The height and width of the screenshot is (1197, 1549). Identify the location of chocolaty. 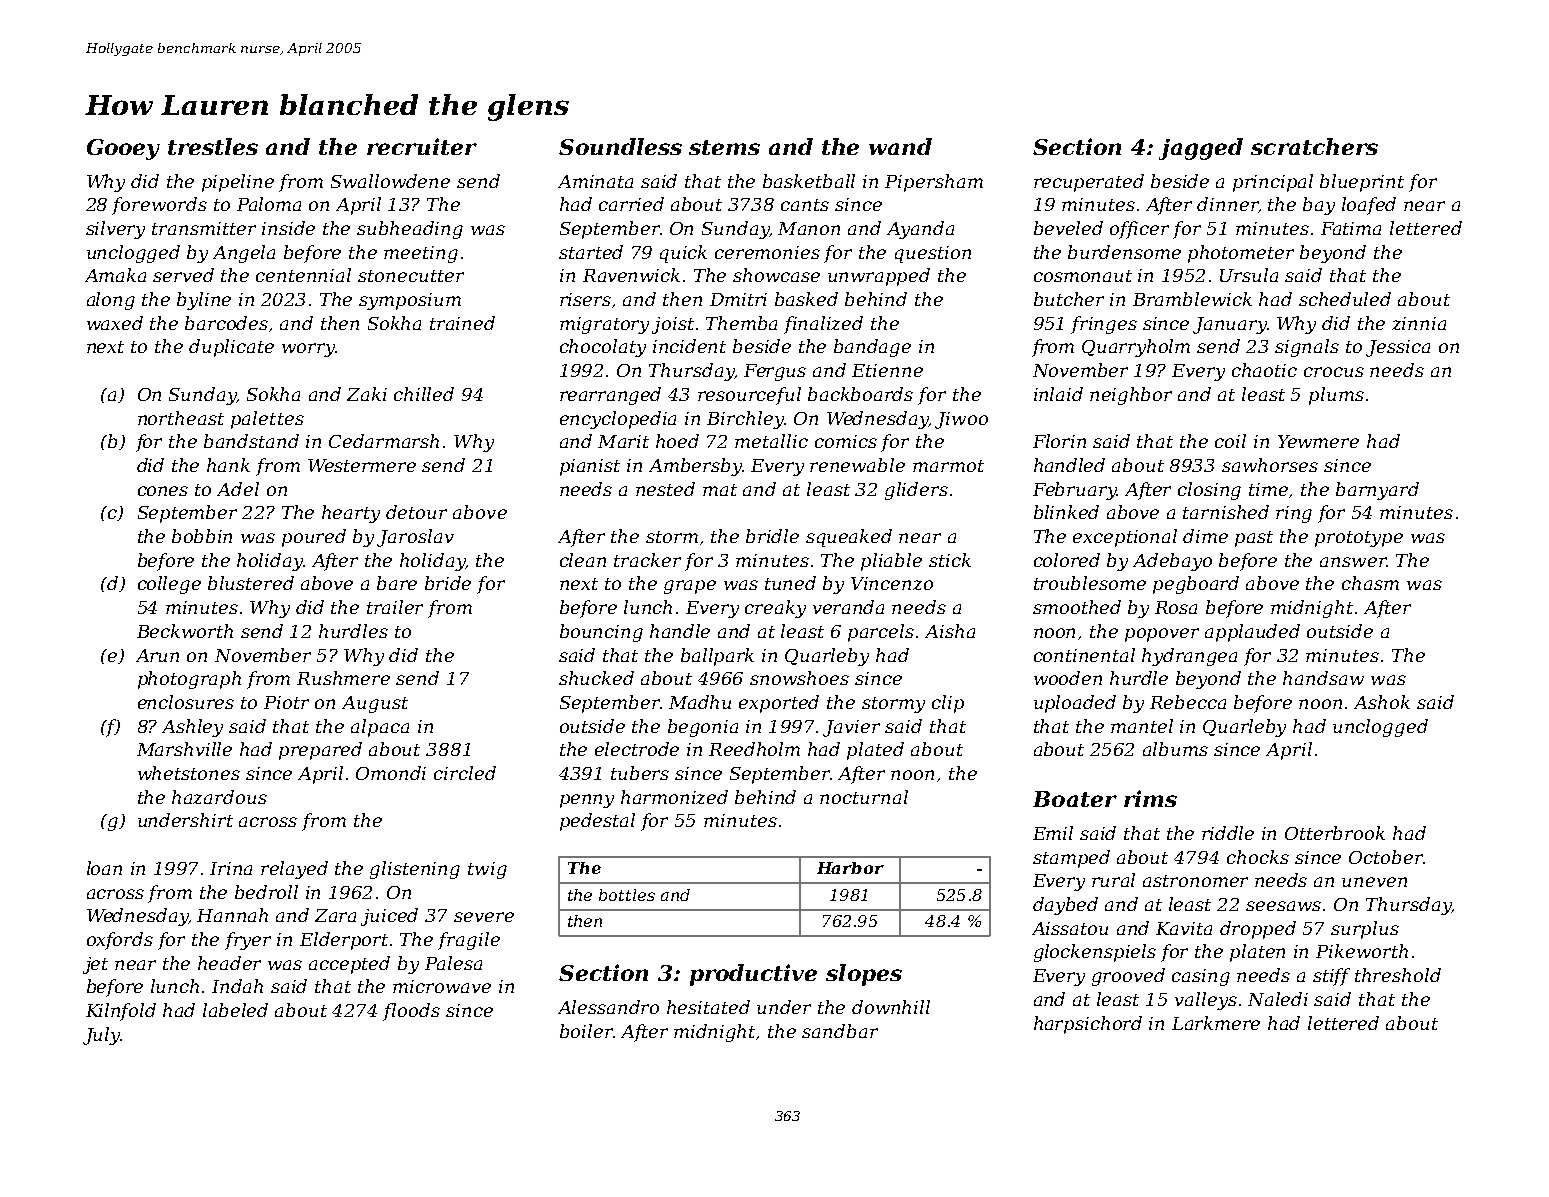
(603, 348).
